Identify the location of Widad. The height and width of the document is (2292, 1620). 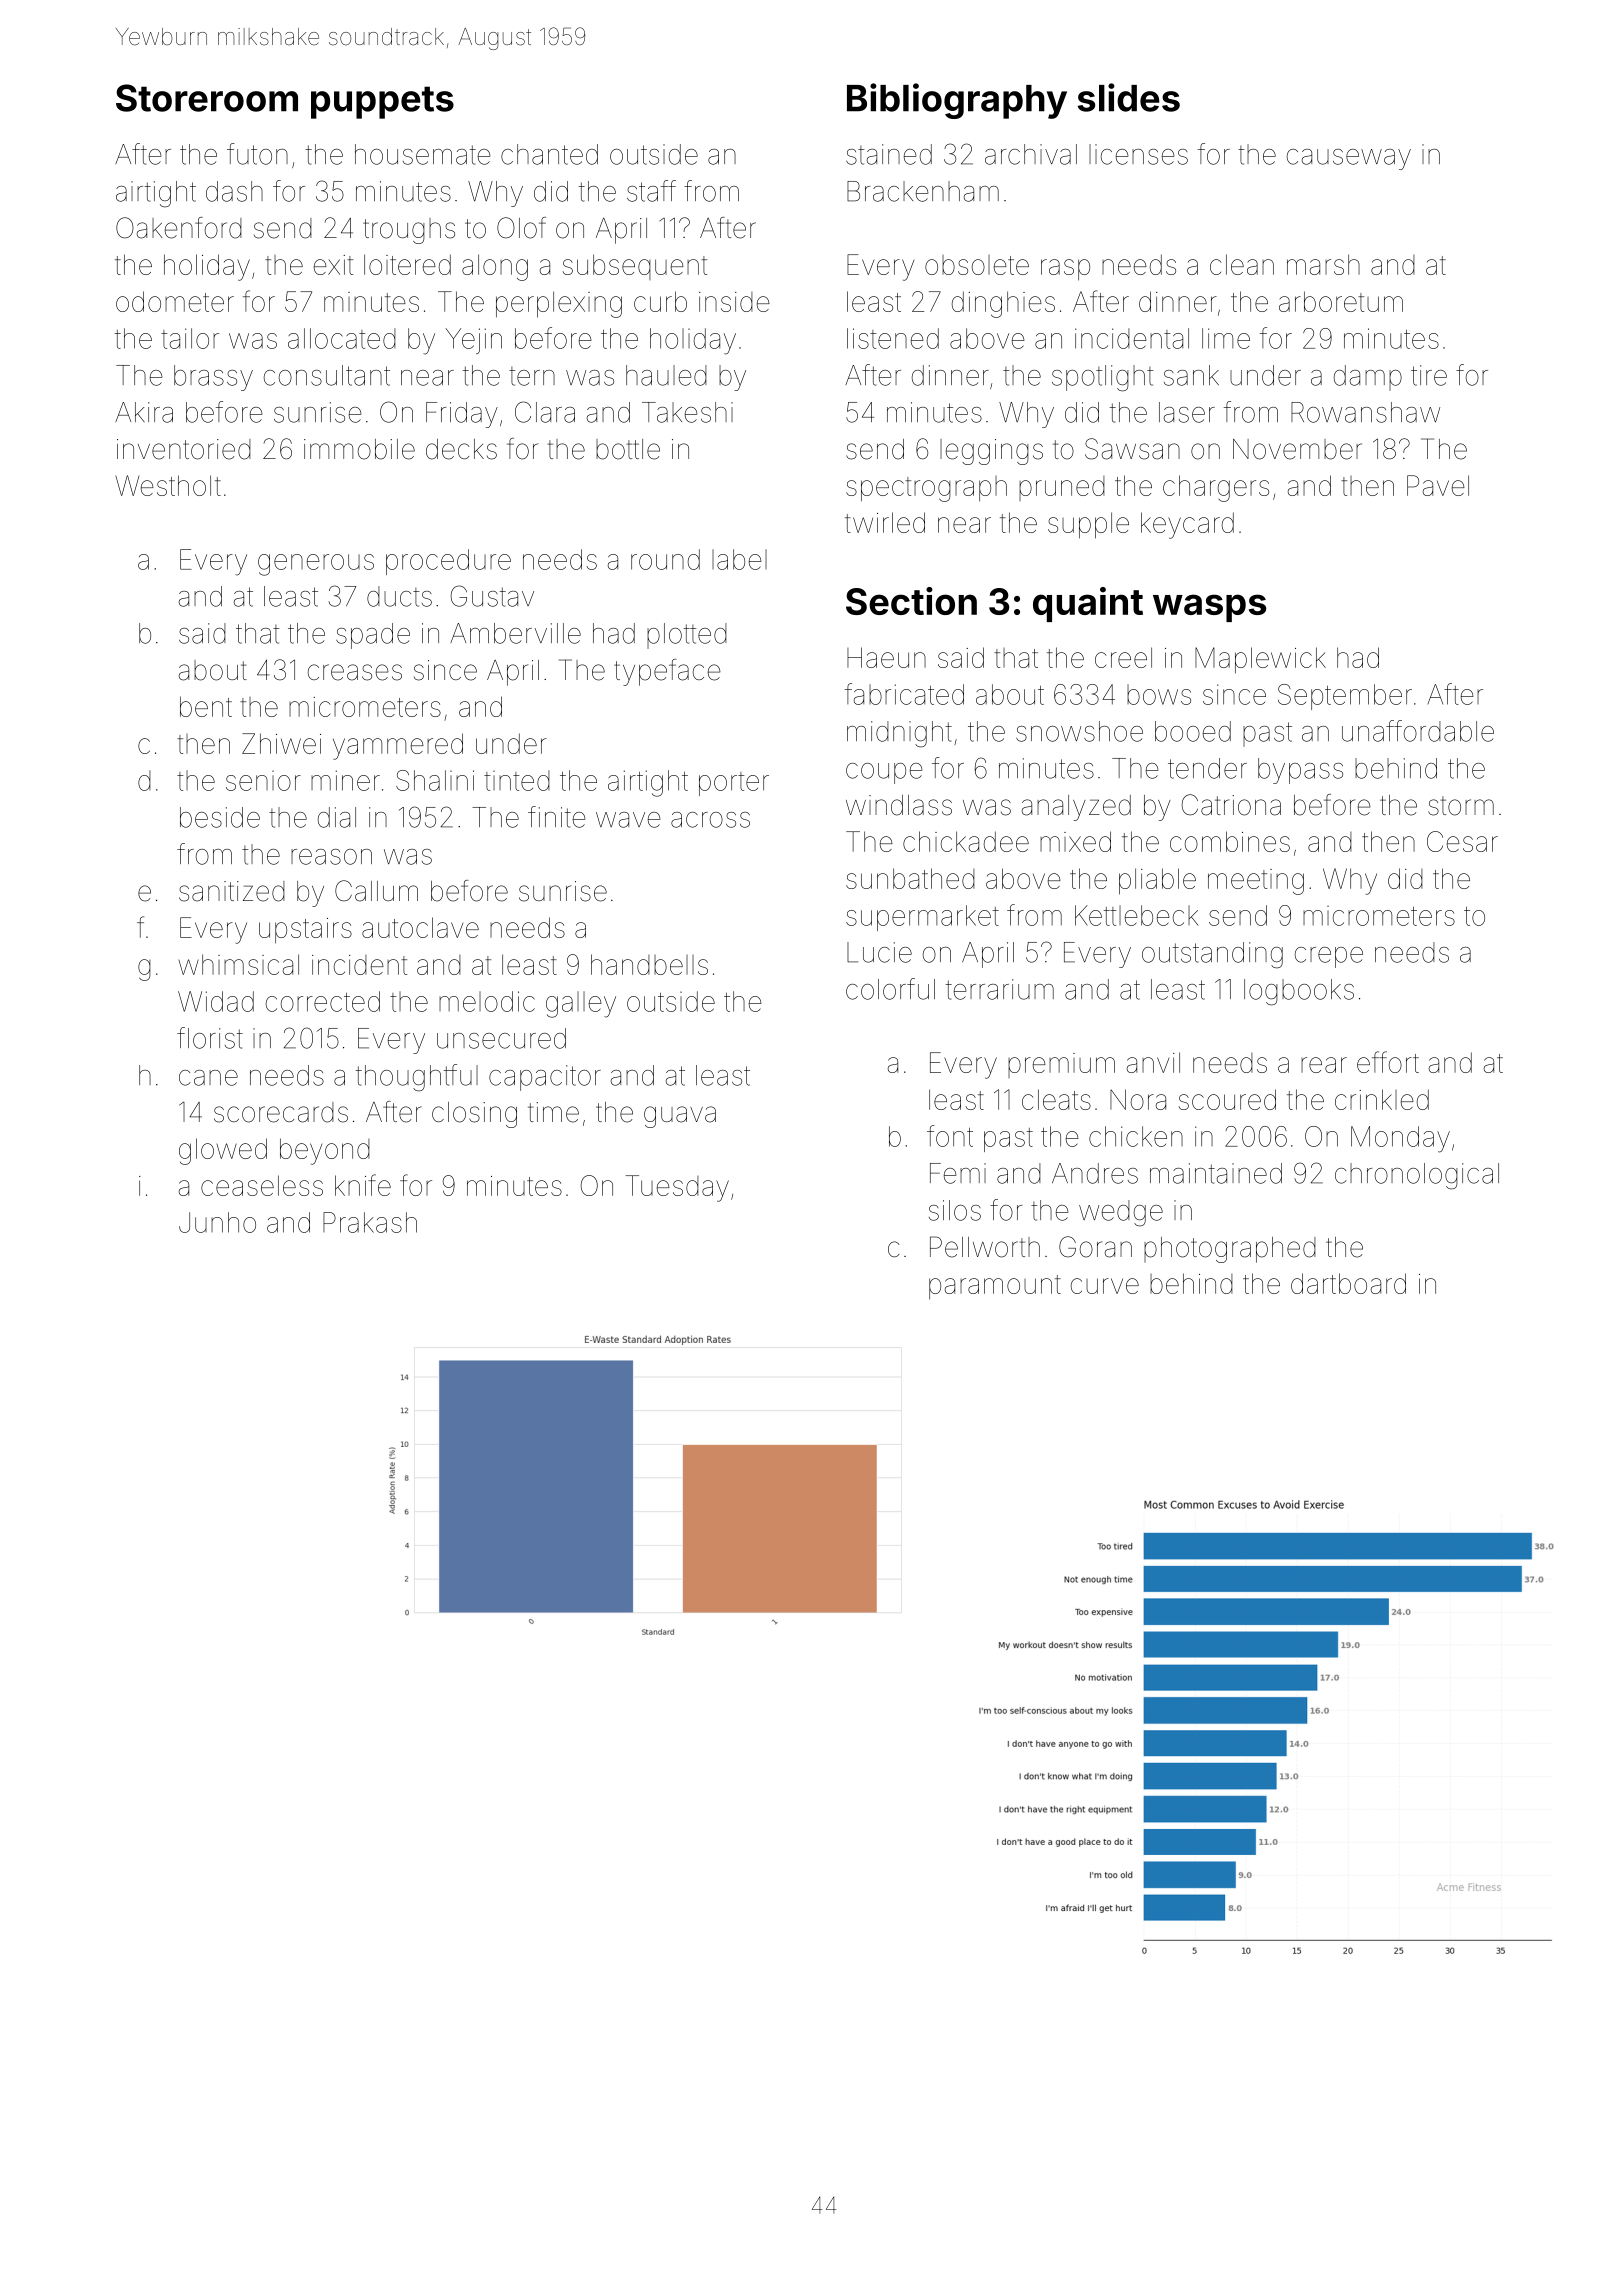
(216, 1001).
